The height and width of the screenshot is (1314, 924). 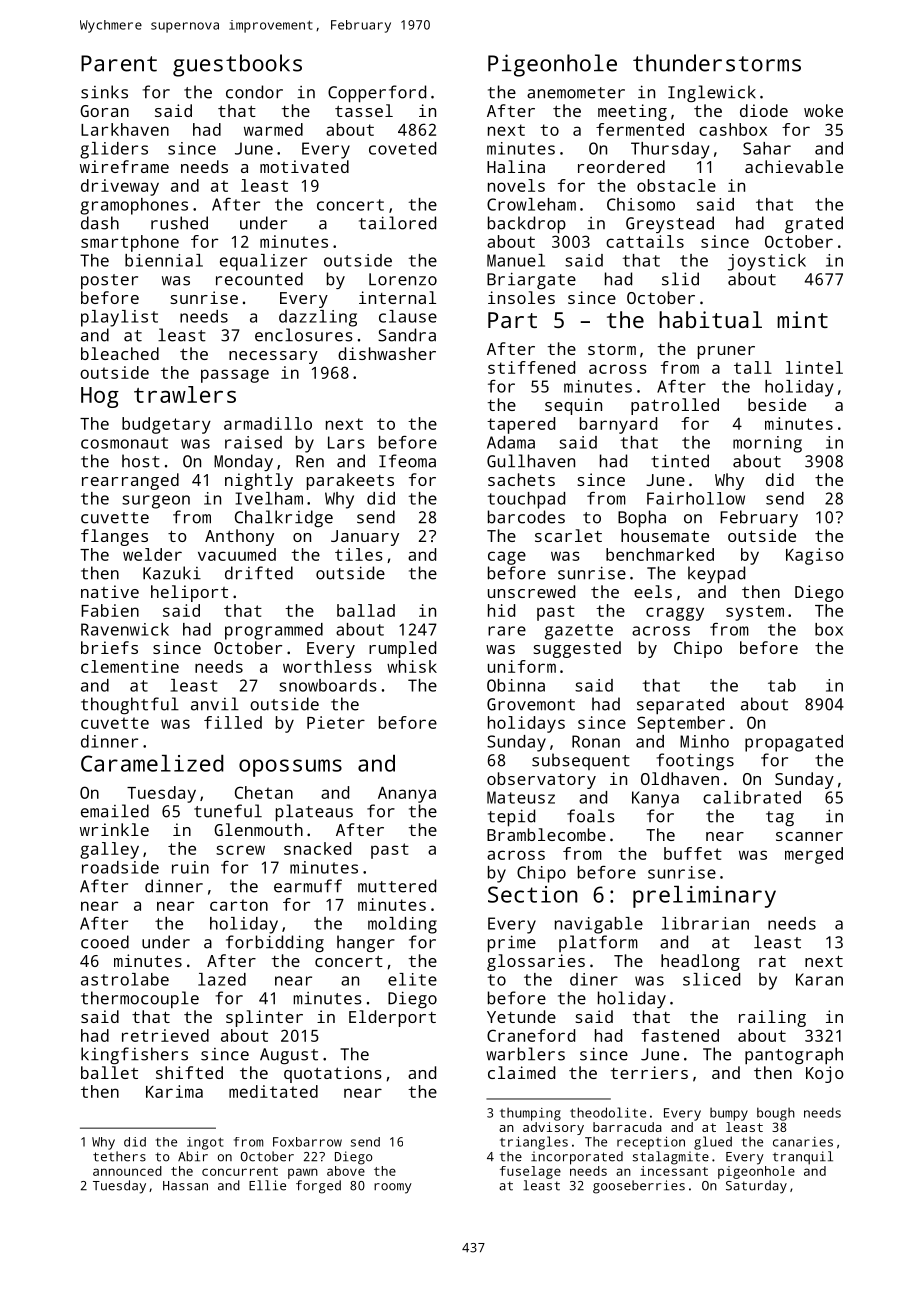 I want to click on tuneful, so click(x=228, y=811).
